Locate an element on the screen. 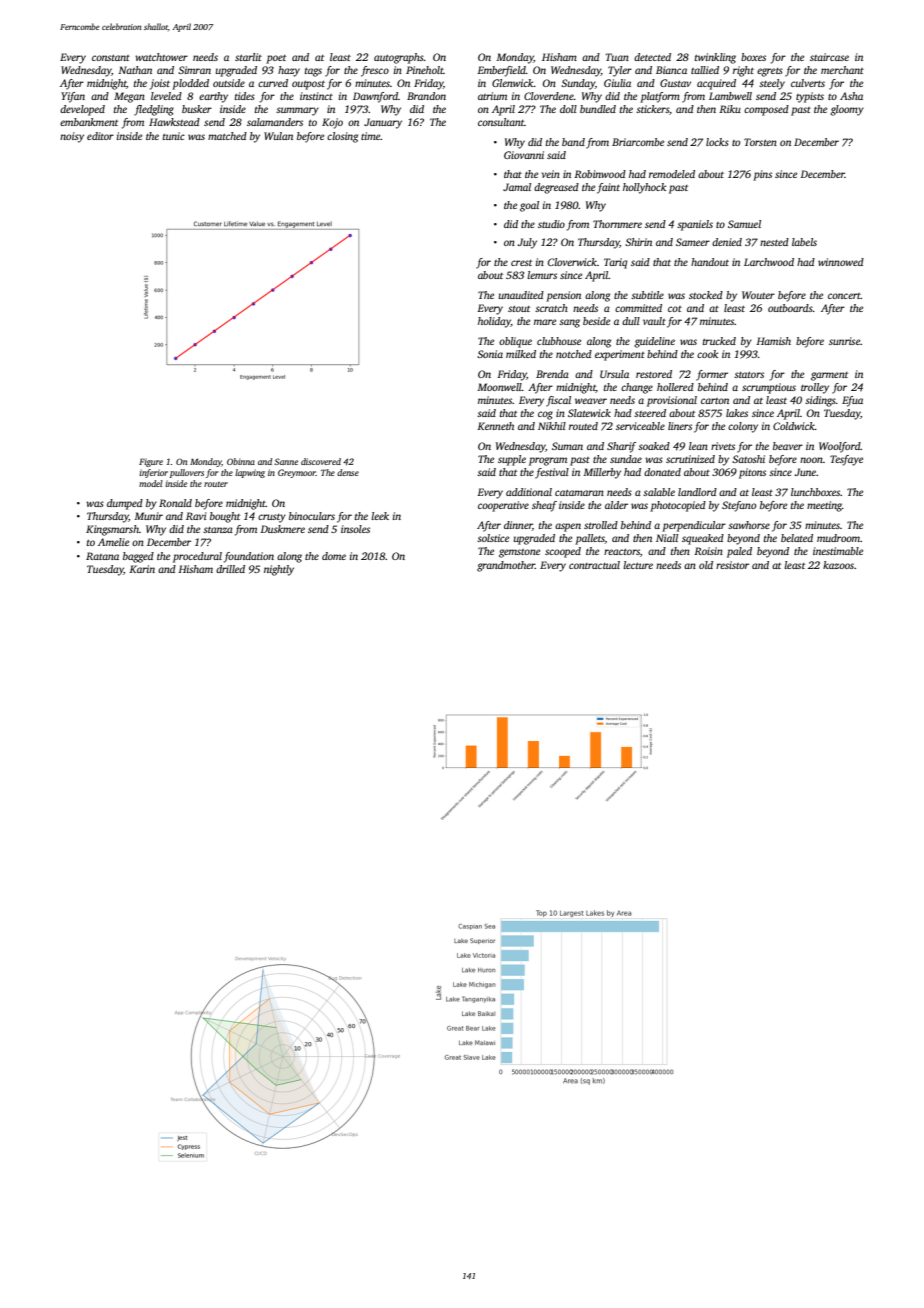 This screenshot has height=1308, width=924. Munir is located at coordinates (148, 516).
